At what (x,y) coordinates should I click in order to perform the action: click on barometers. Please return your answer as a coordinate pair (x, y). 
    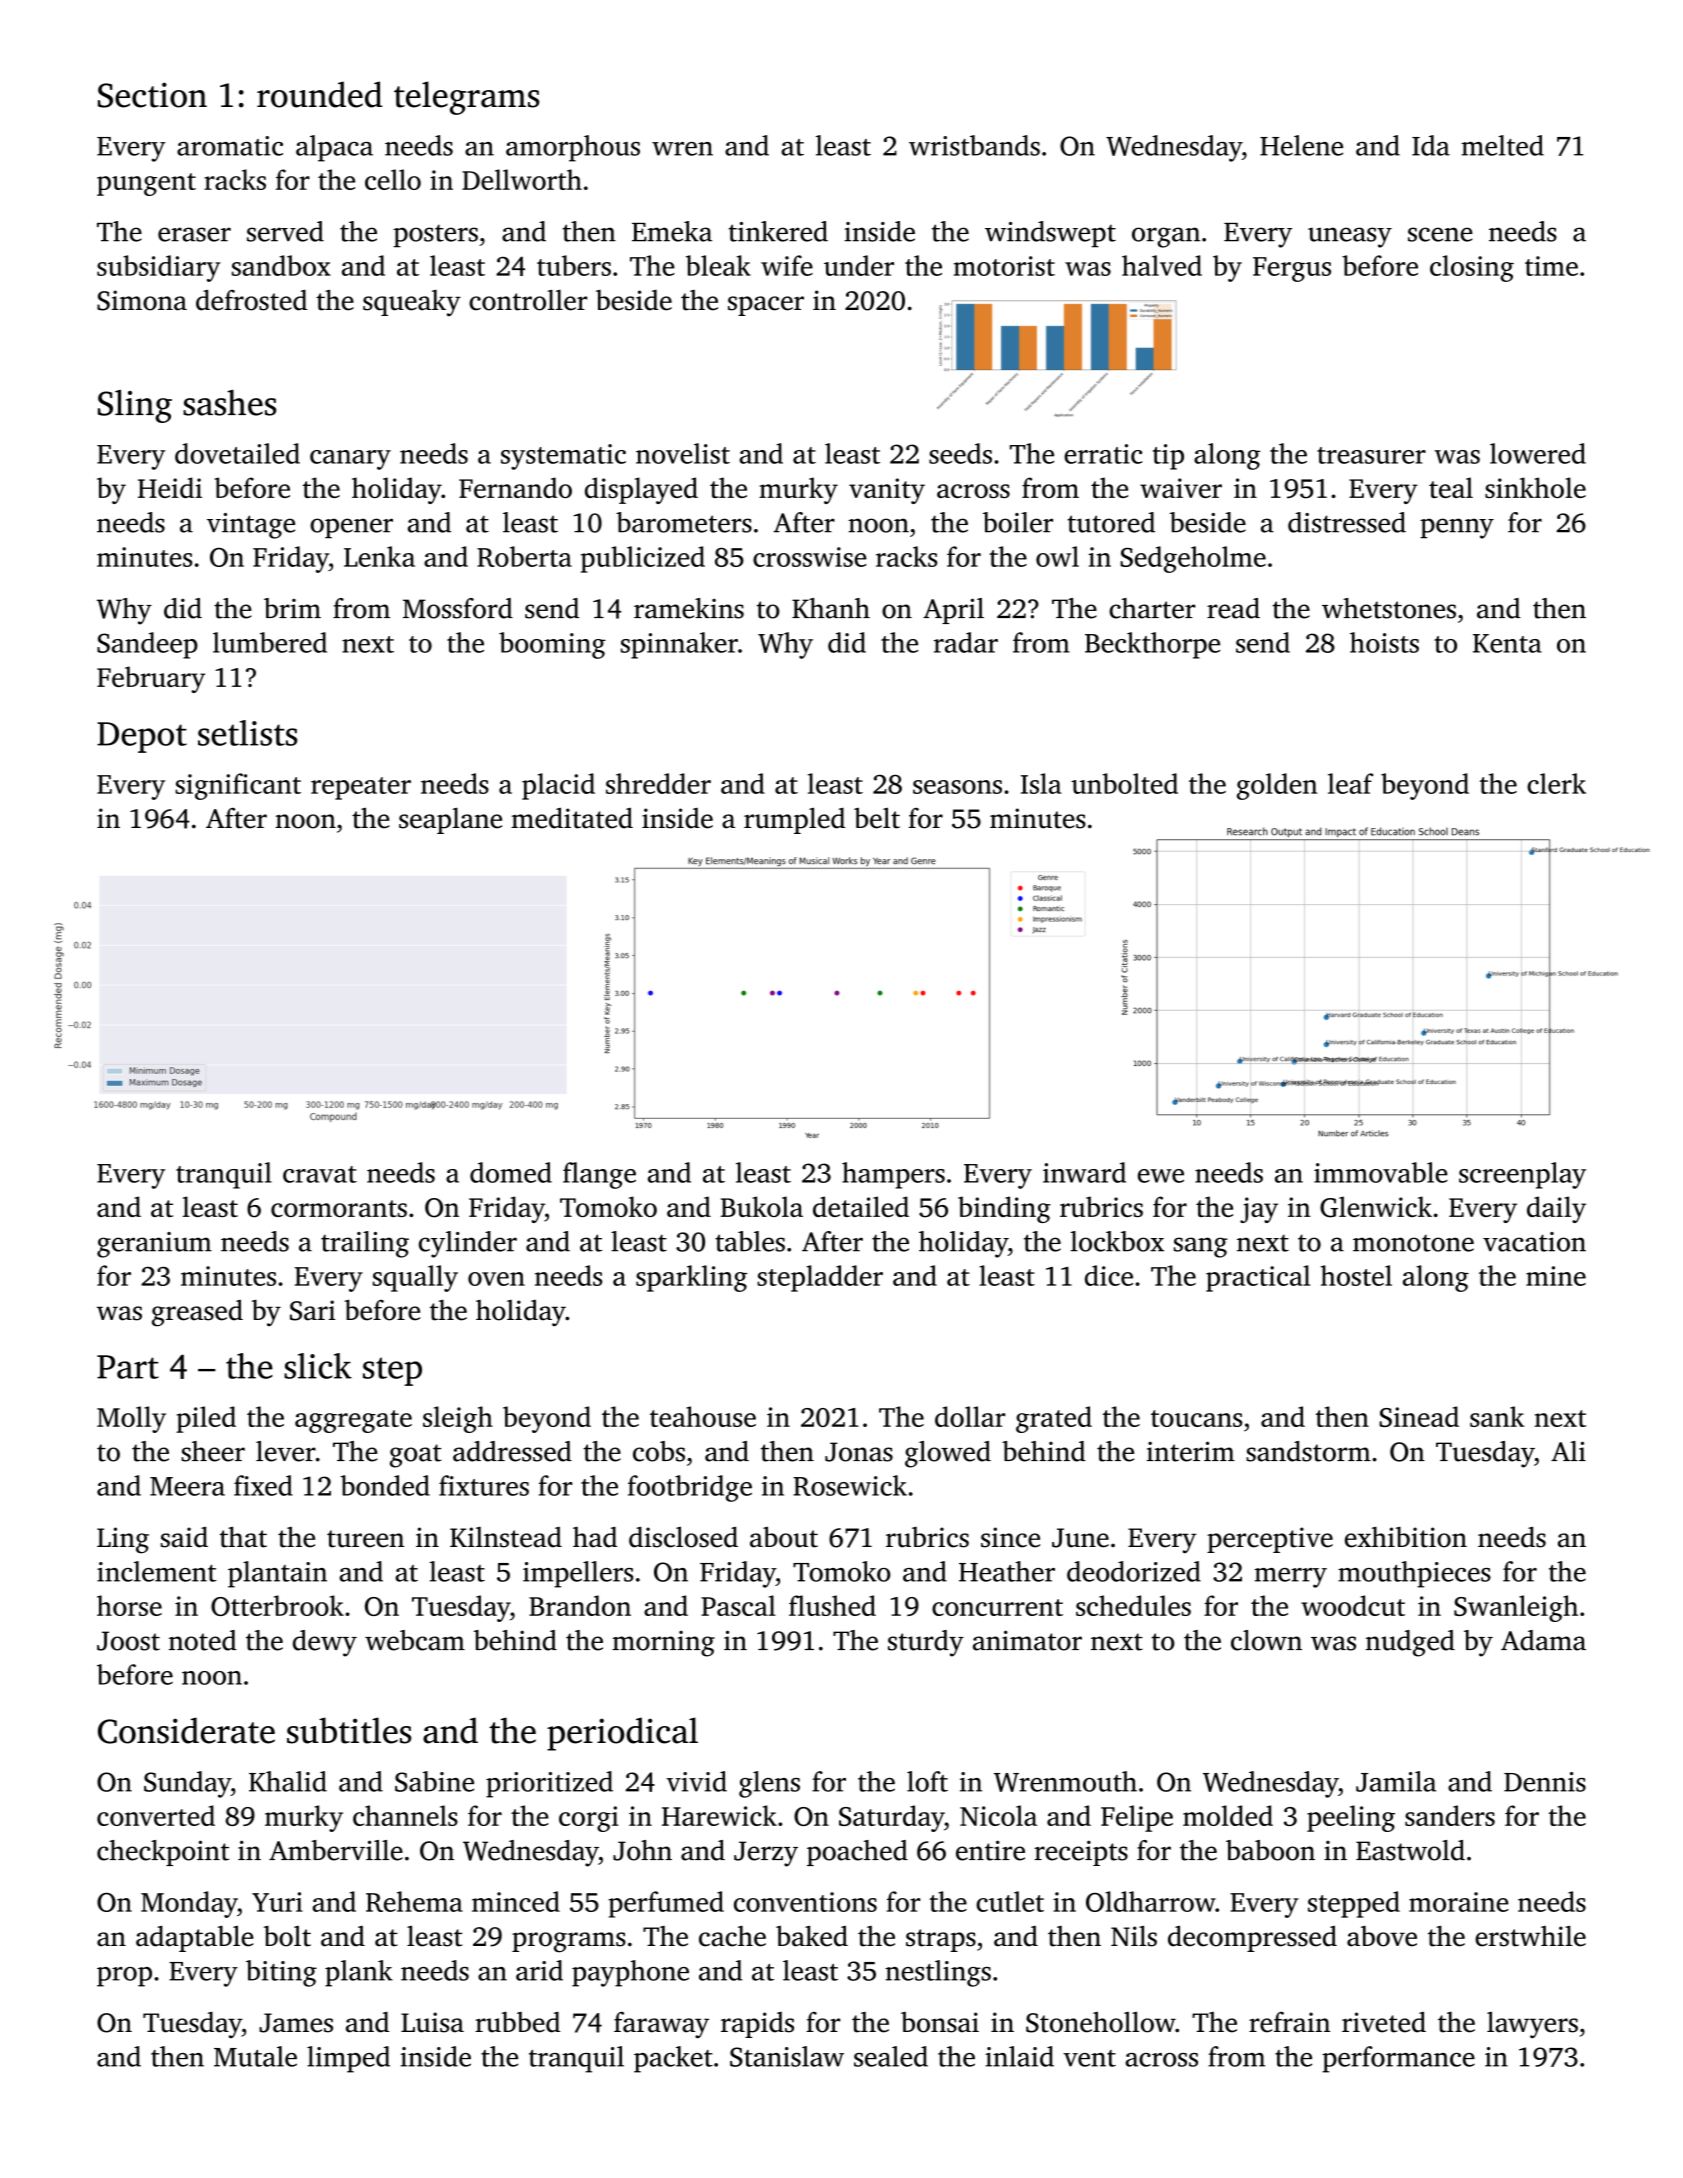
    Looking at the image, I should click on (684, 522).
